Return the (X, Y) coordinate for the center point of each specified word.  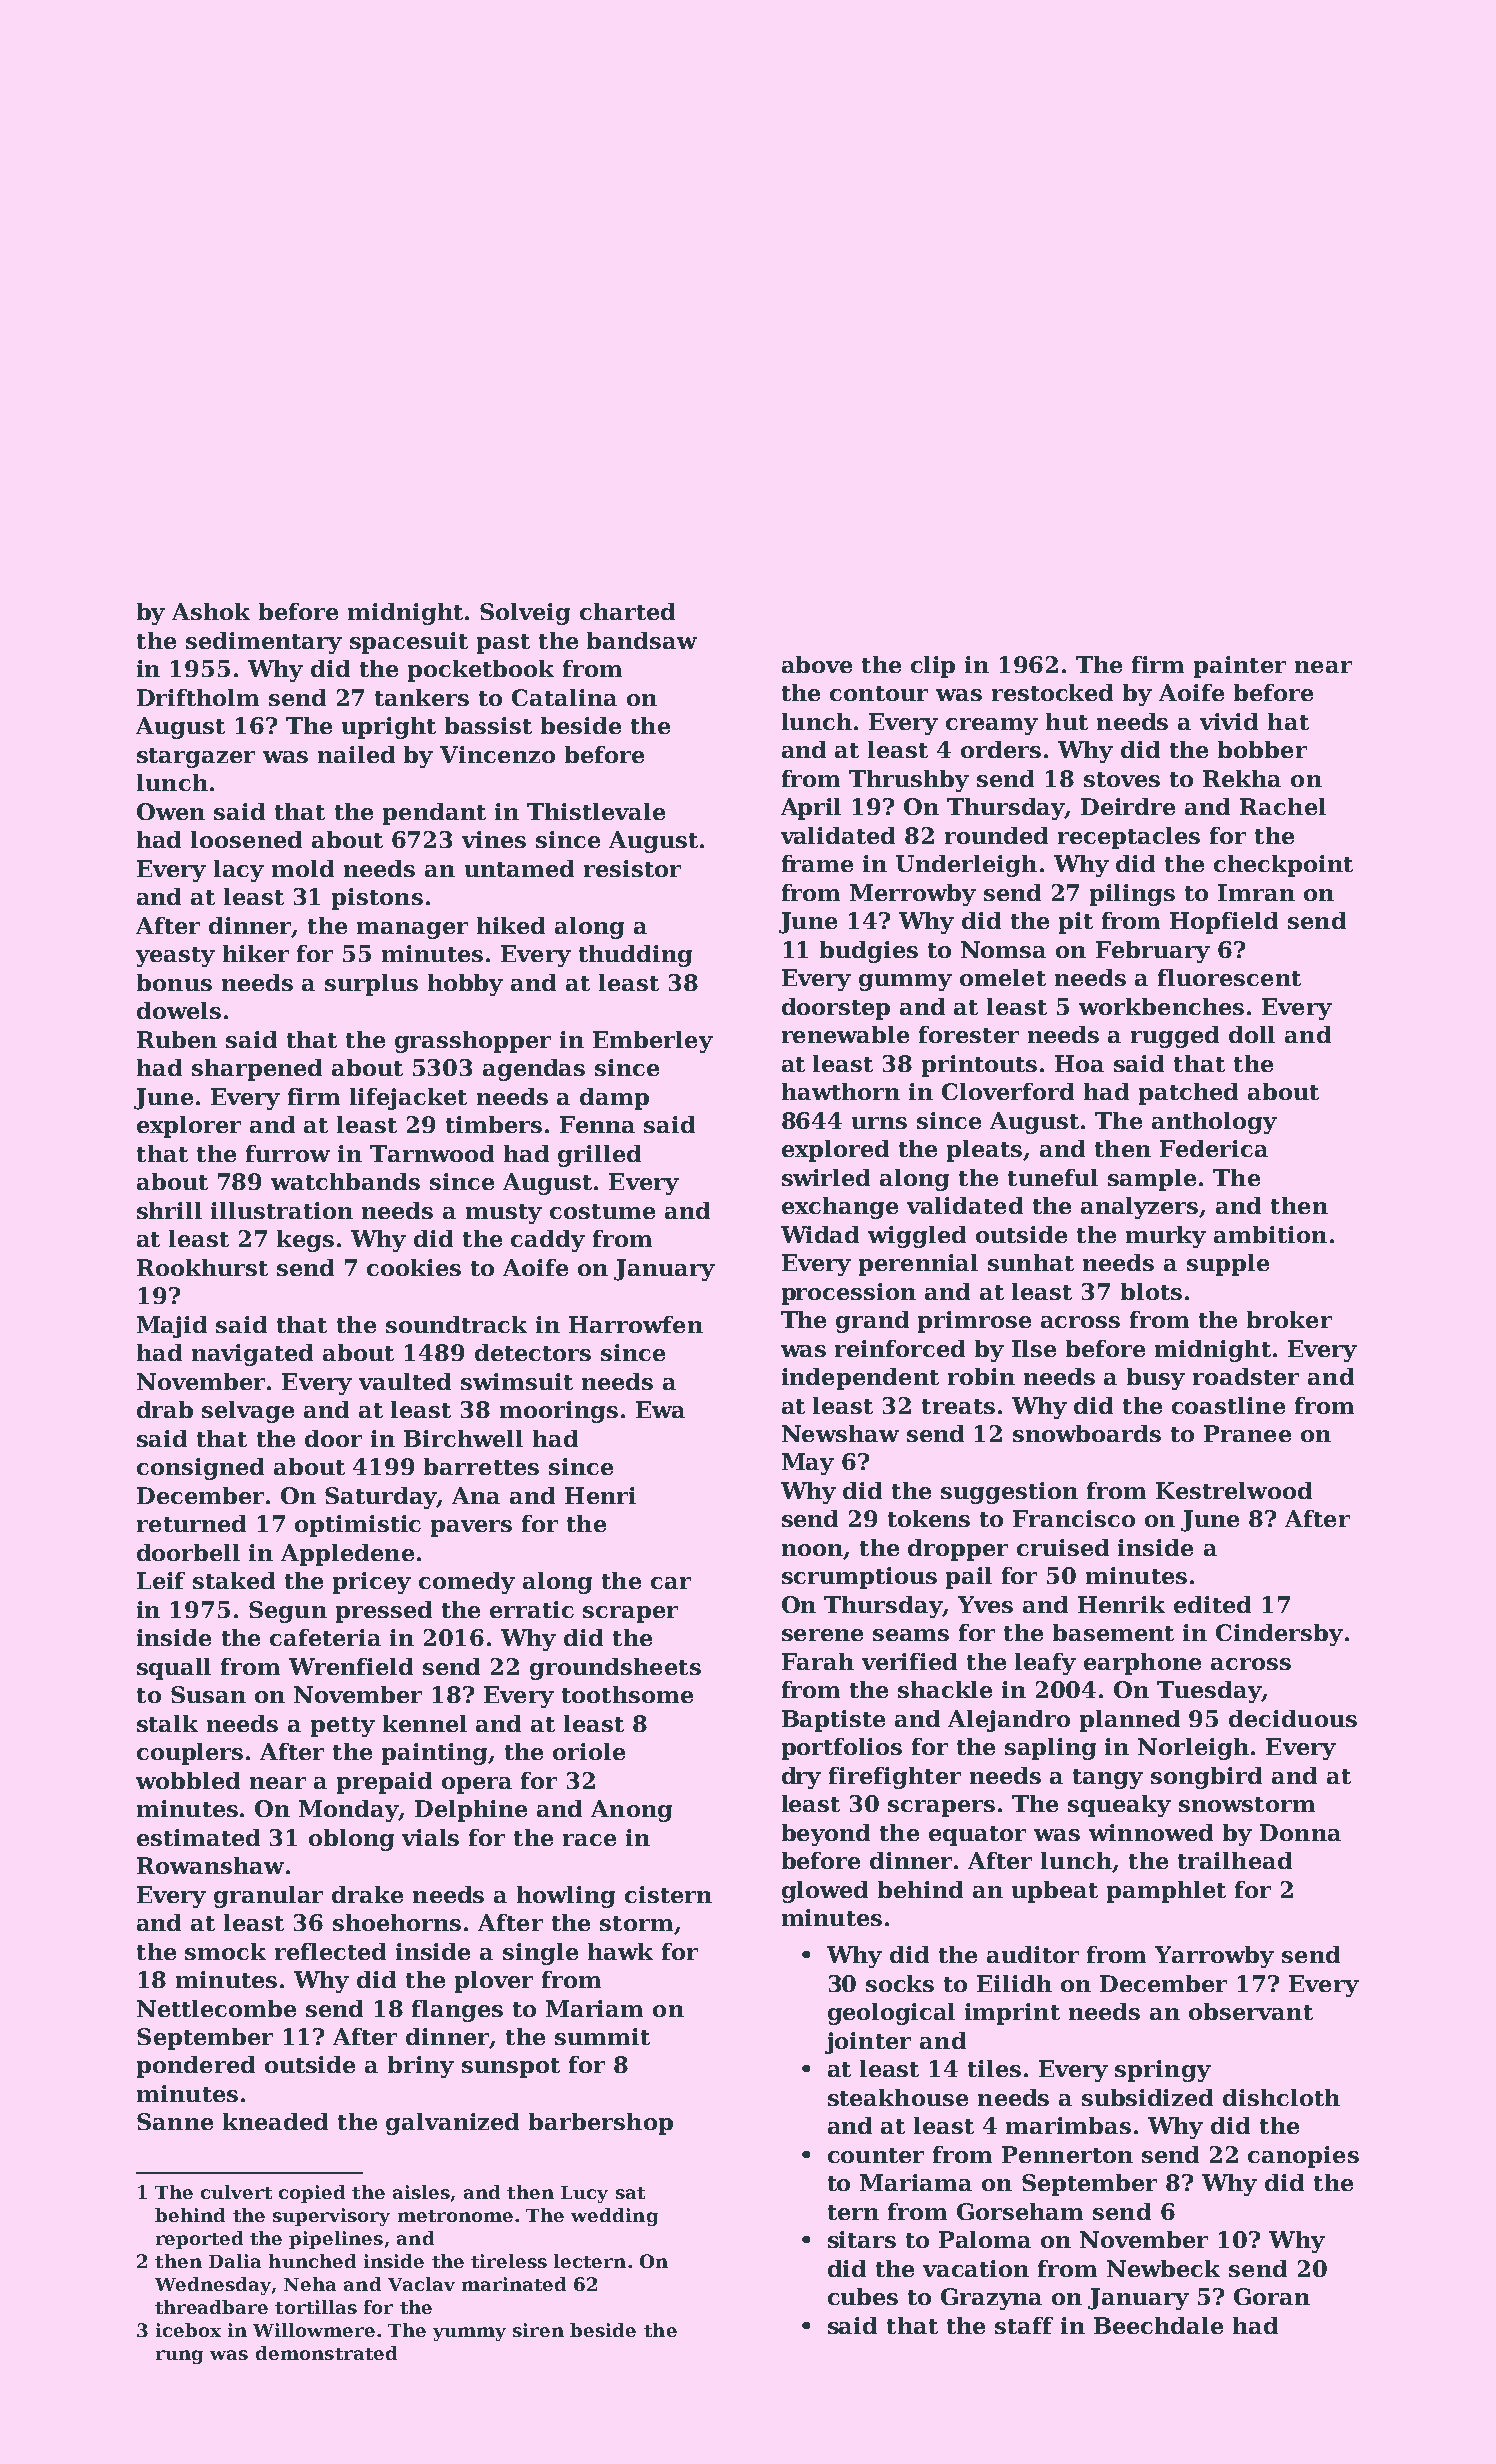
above (817, 664)
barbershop (601, 2124)
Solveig (525, 614)
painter (1240, 667)
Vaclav (421, 2284)
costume (602, 1211)
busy (1156, 1379)
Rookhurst (202, 1267)
